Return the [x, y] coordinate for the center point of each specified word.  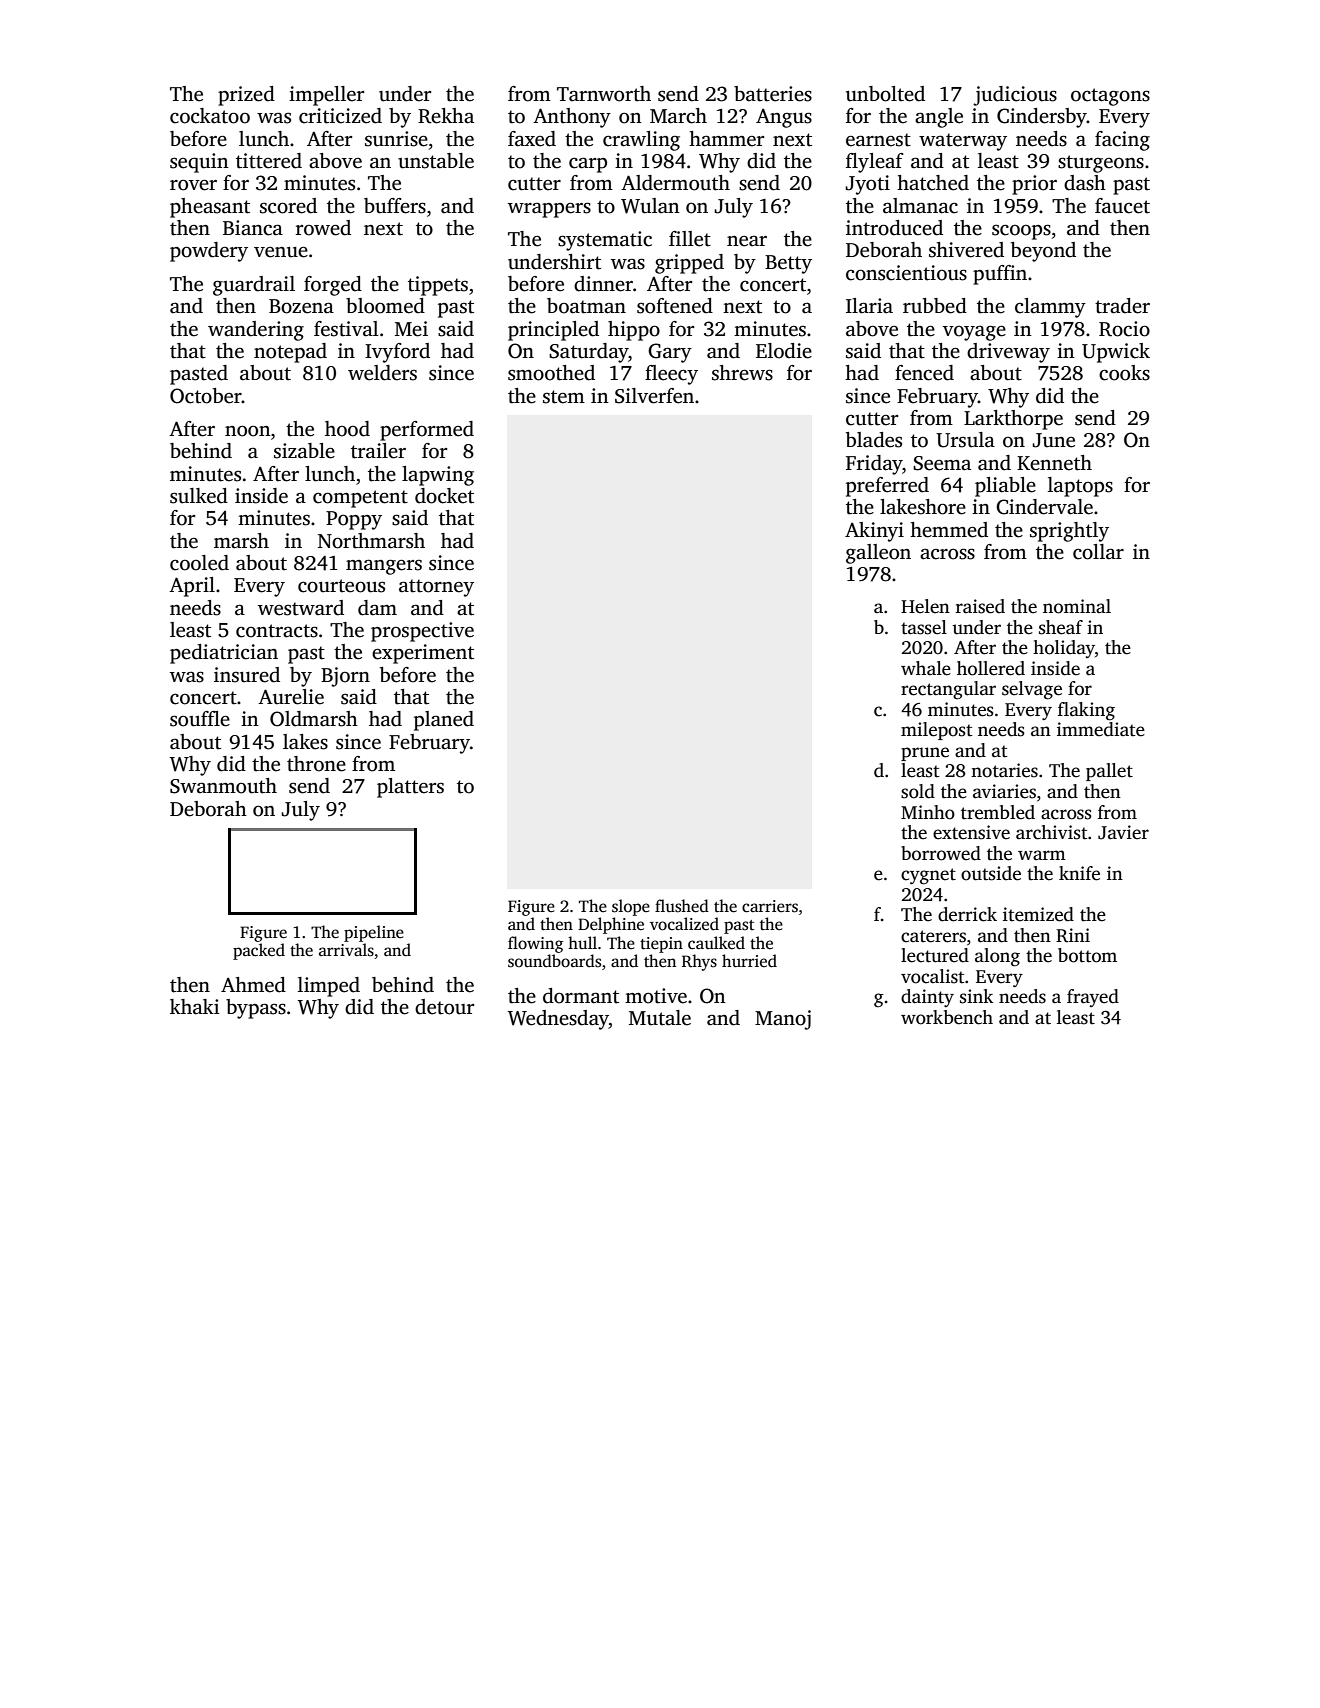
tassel [924, 627]
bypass [256, 1009]
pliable [1005, 487]
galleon [878, 554]
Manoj [783, 1020]
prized [246, 96]
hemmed [949, 530]
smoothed [551, 373]
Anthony [572, 118]
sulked [199, 496]
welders [382, 373]
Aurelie [291, 697]
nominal [1077, 606]
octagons [1110, 97]
